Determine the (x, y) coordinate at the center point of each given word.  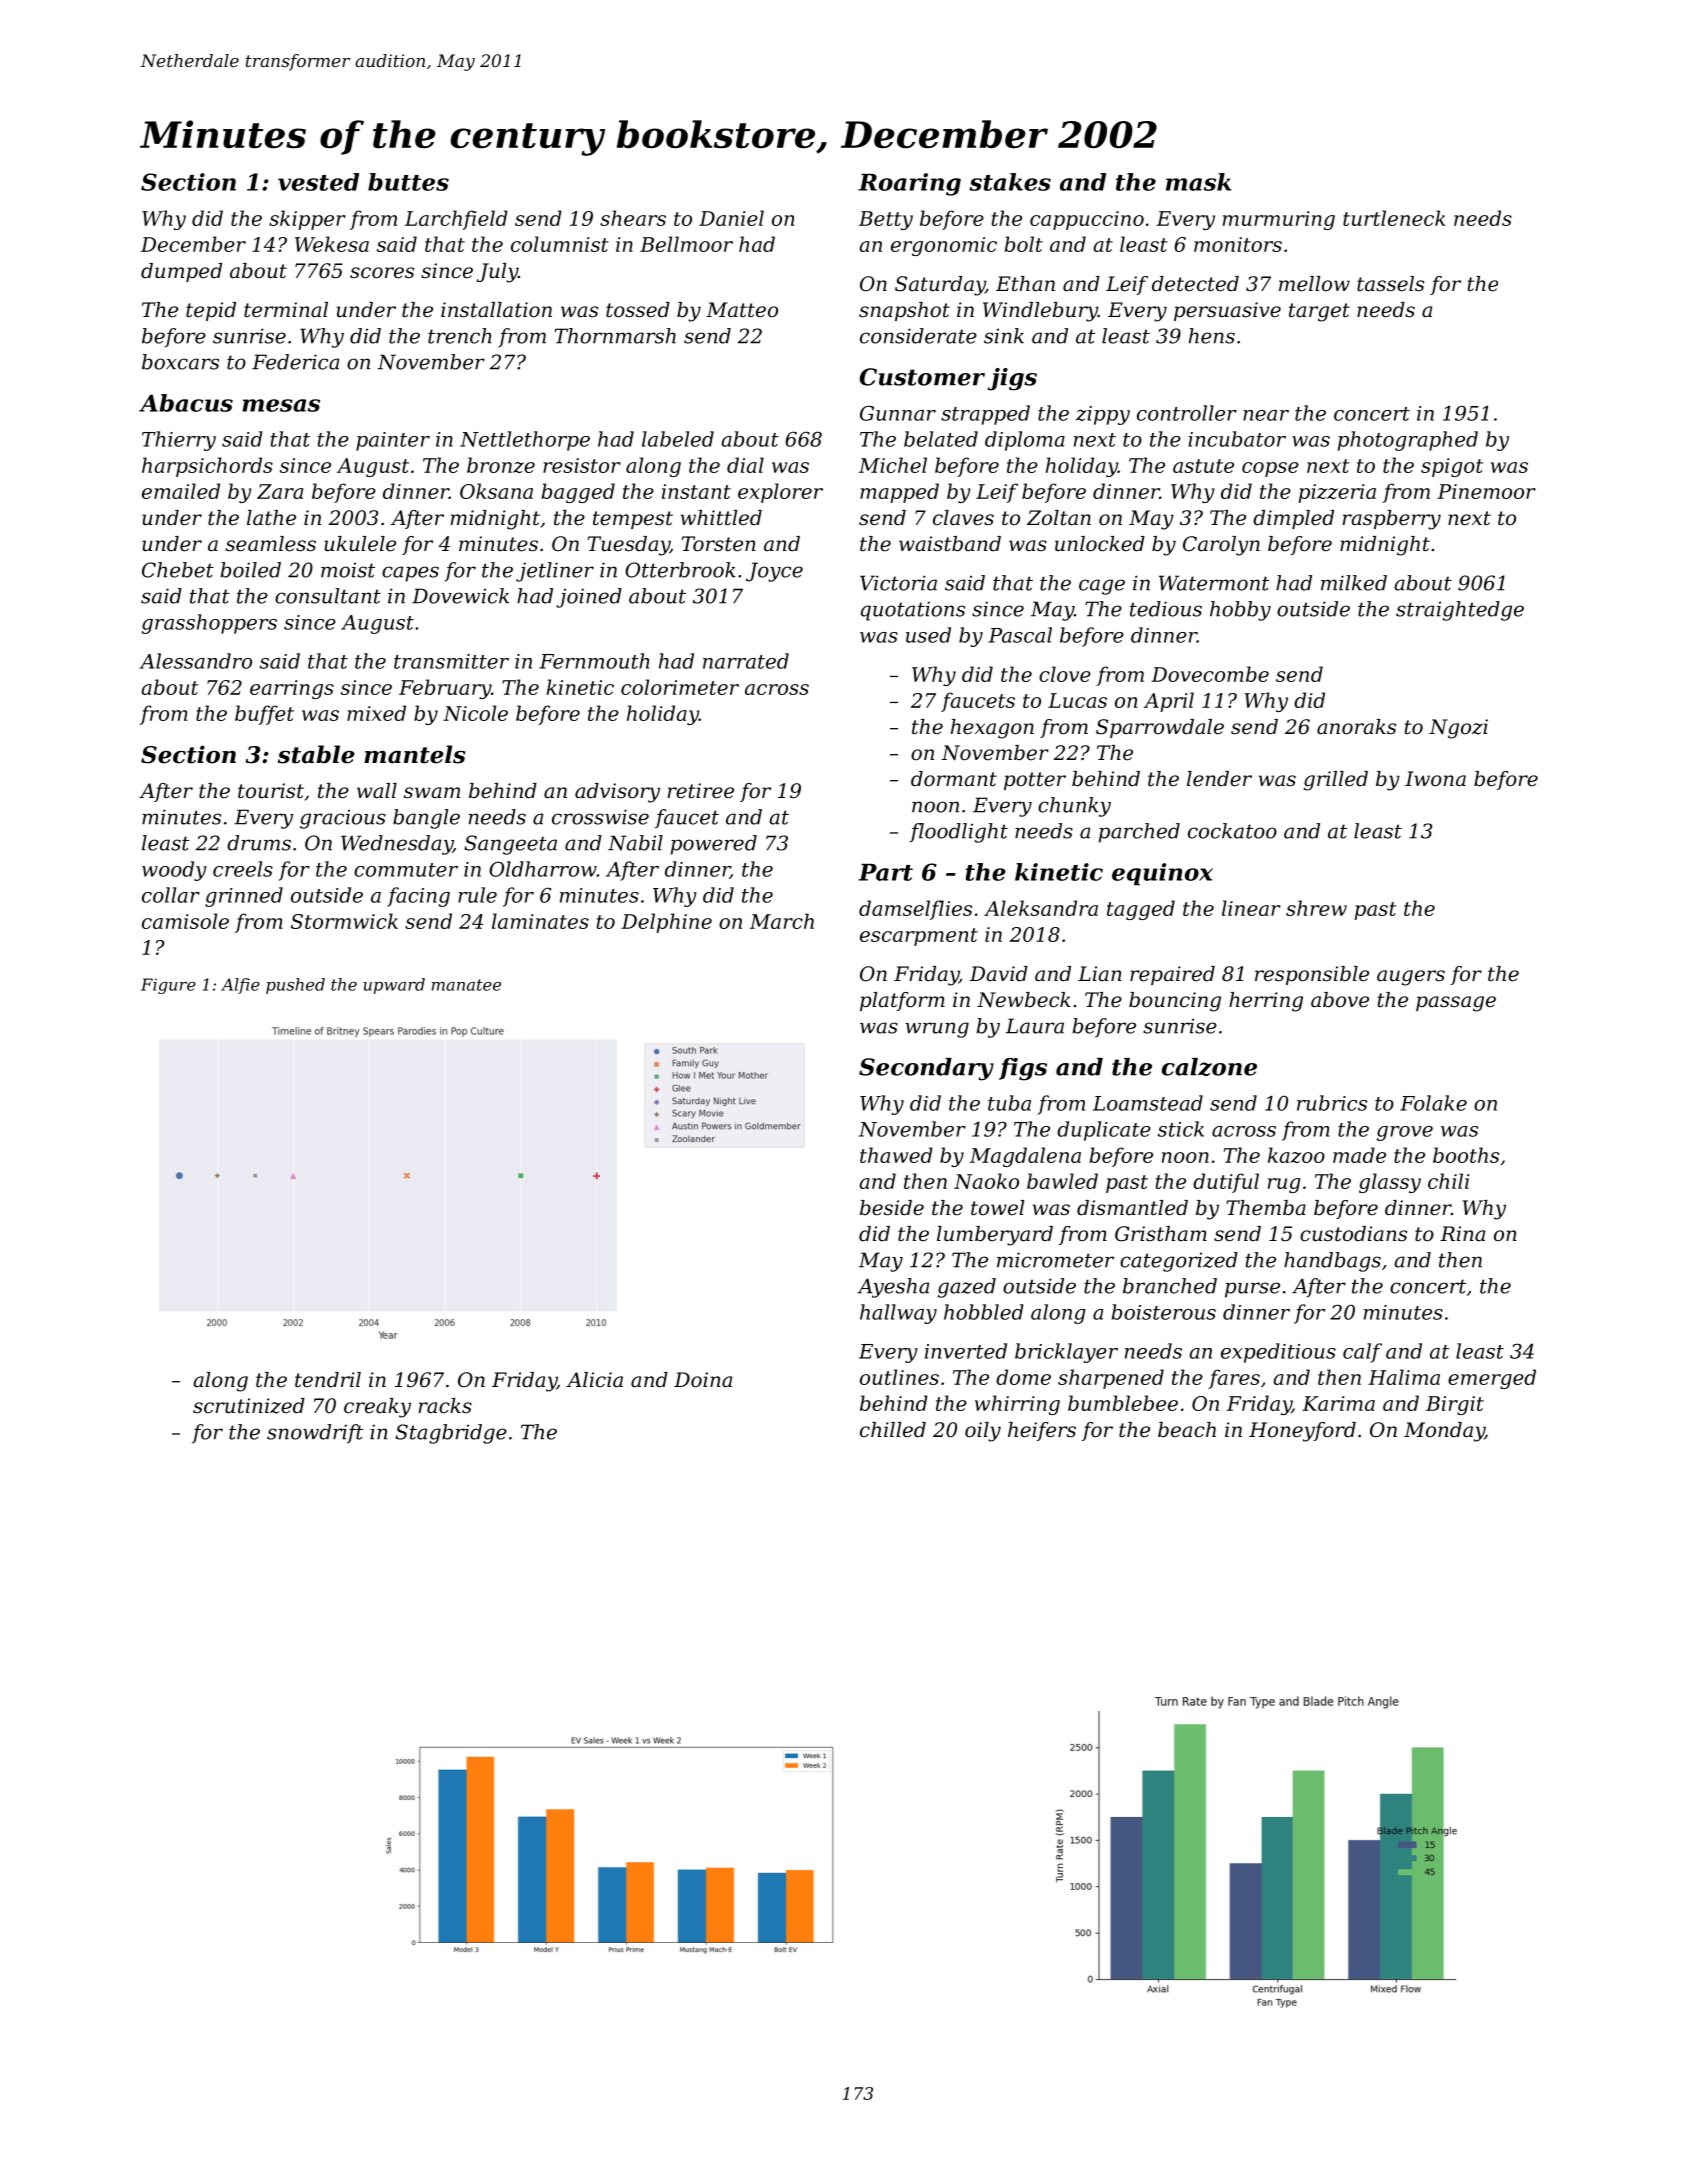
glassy (1390, 1183)
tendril (328, 1380)
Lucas (1077, 700)
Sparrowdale (1160, 728)
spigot (1452, 467)
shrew (1316, 908)
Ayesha (893, 1288)
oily (983, 1432)
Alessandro (196, 661)
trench (460, 336)
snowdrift (315, 1434)
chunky (1074, 807)
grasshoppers (209, 624)
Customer (922, 377)
